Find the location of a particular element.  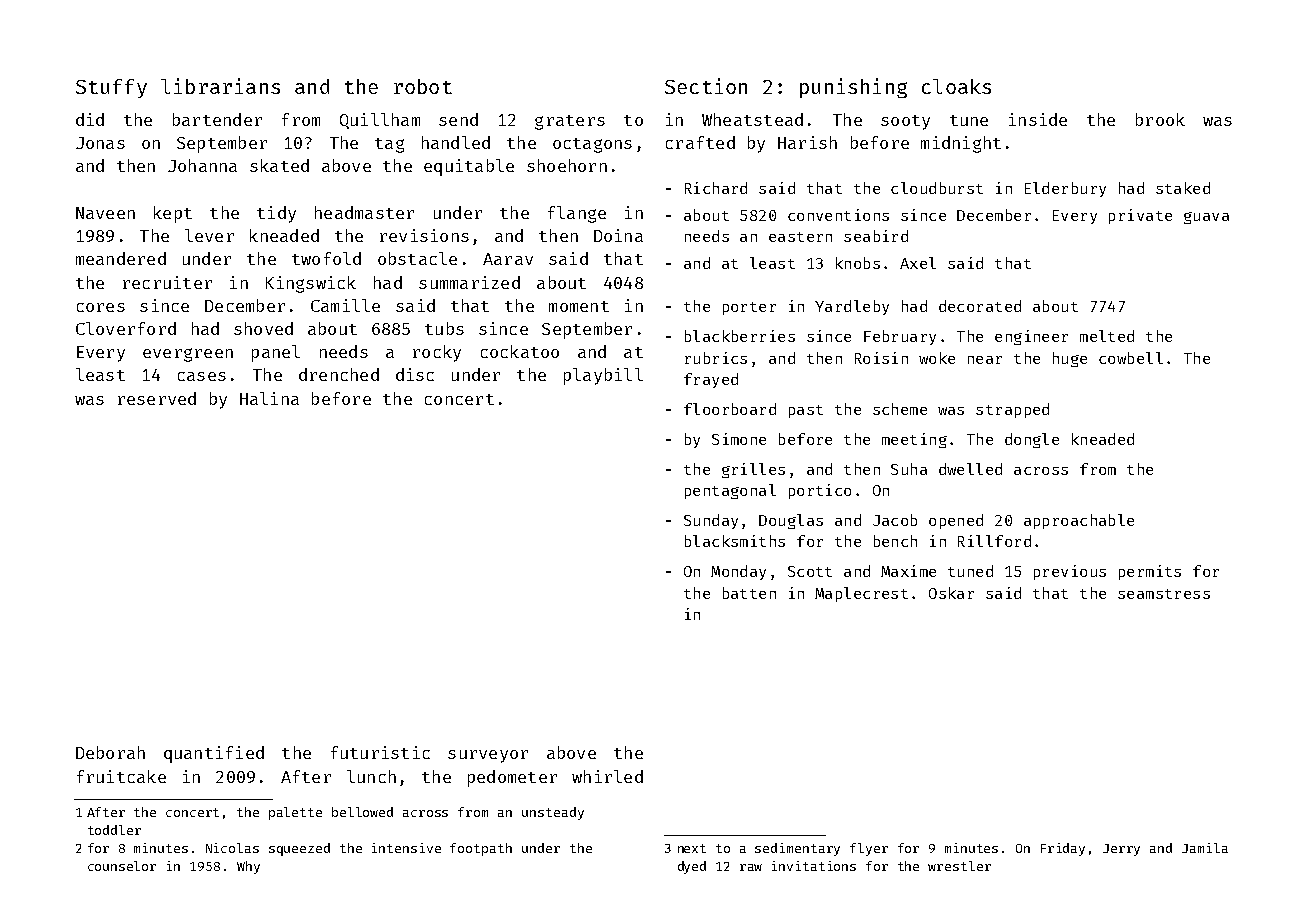

Jamila is located at coordinates (1205, 848).
